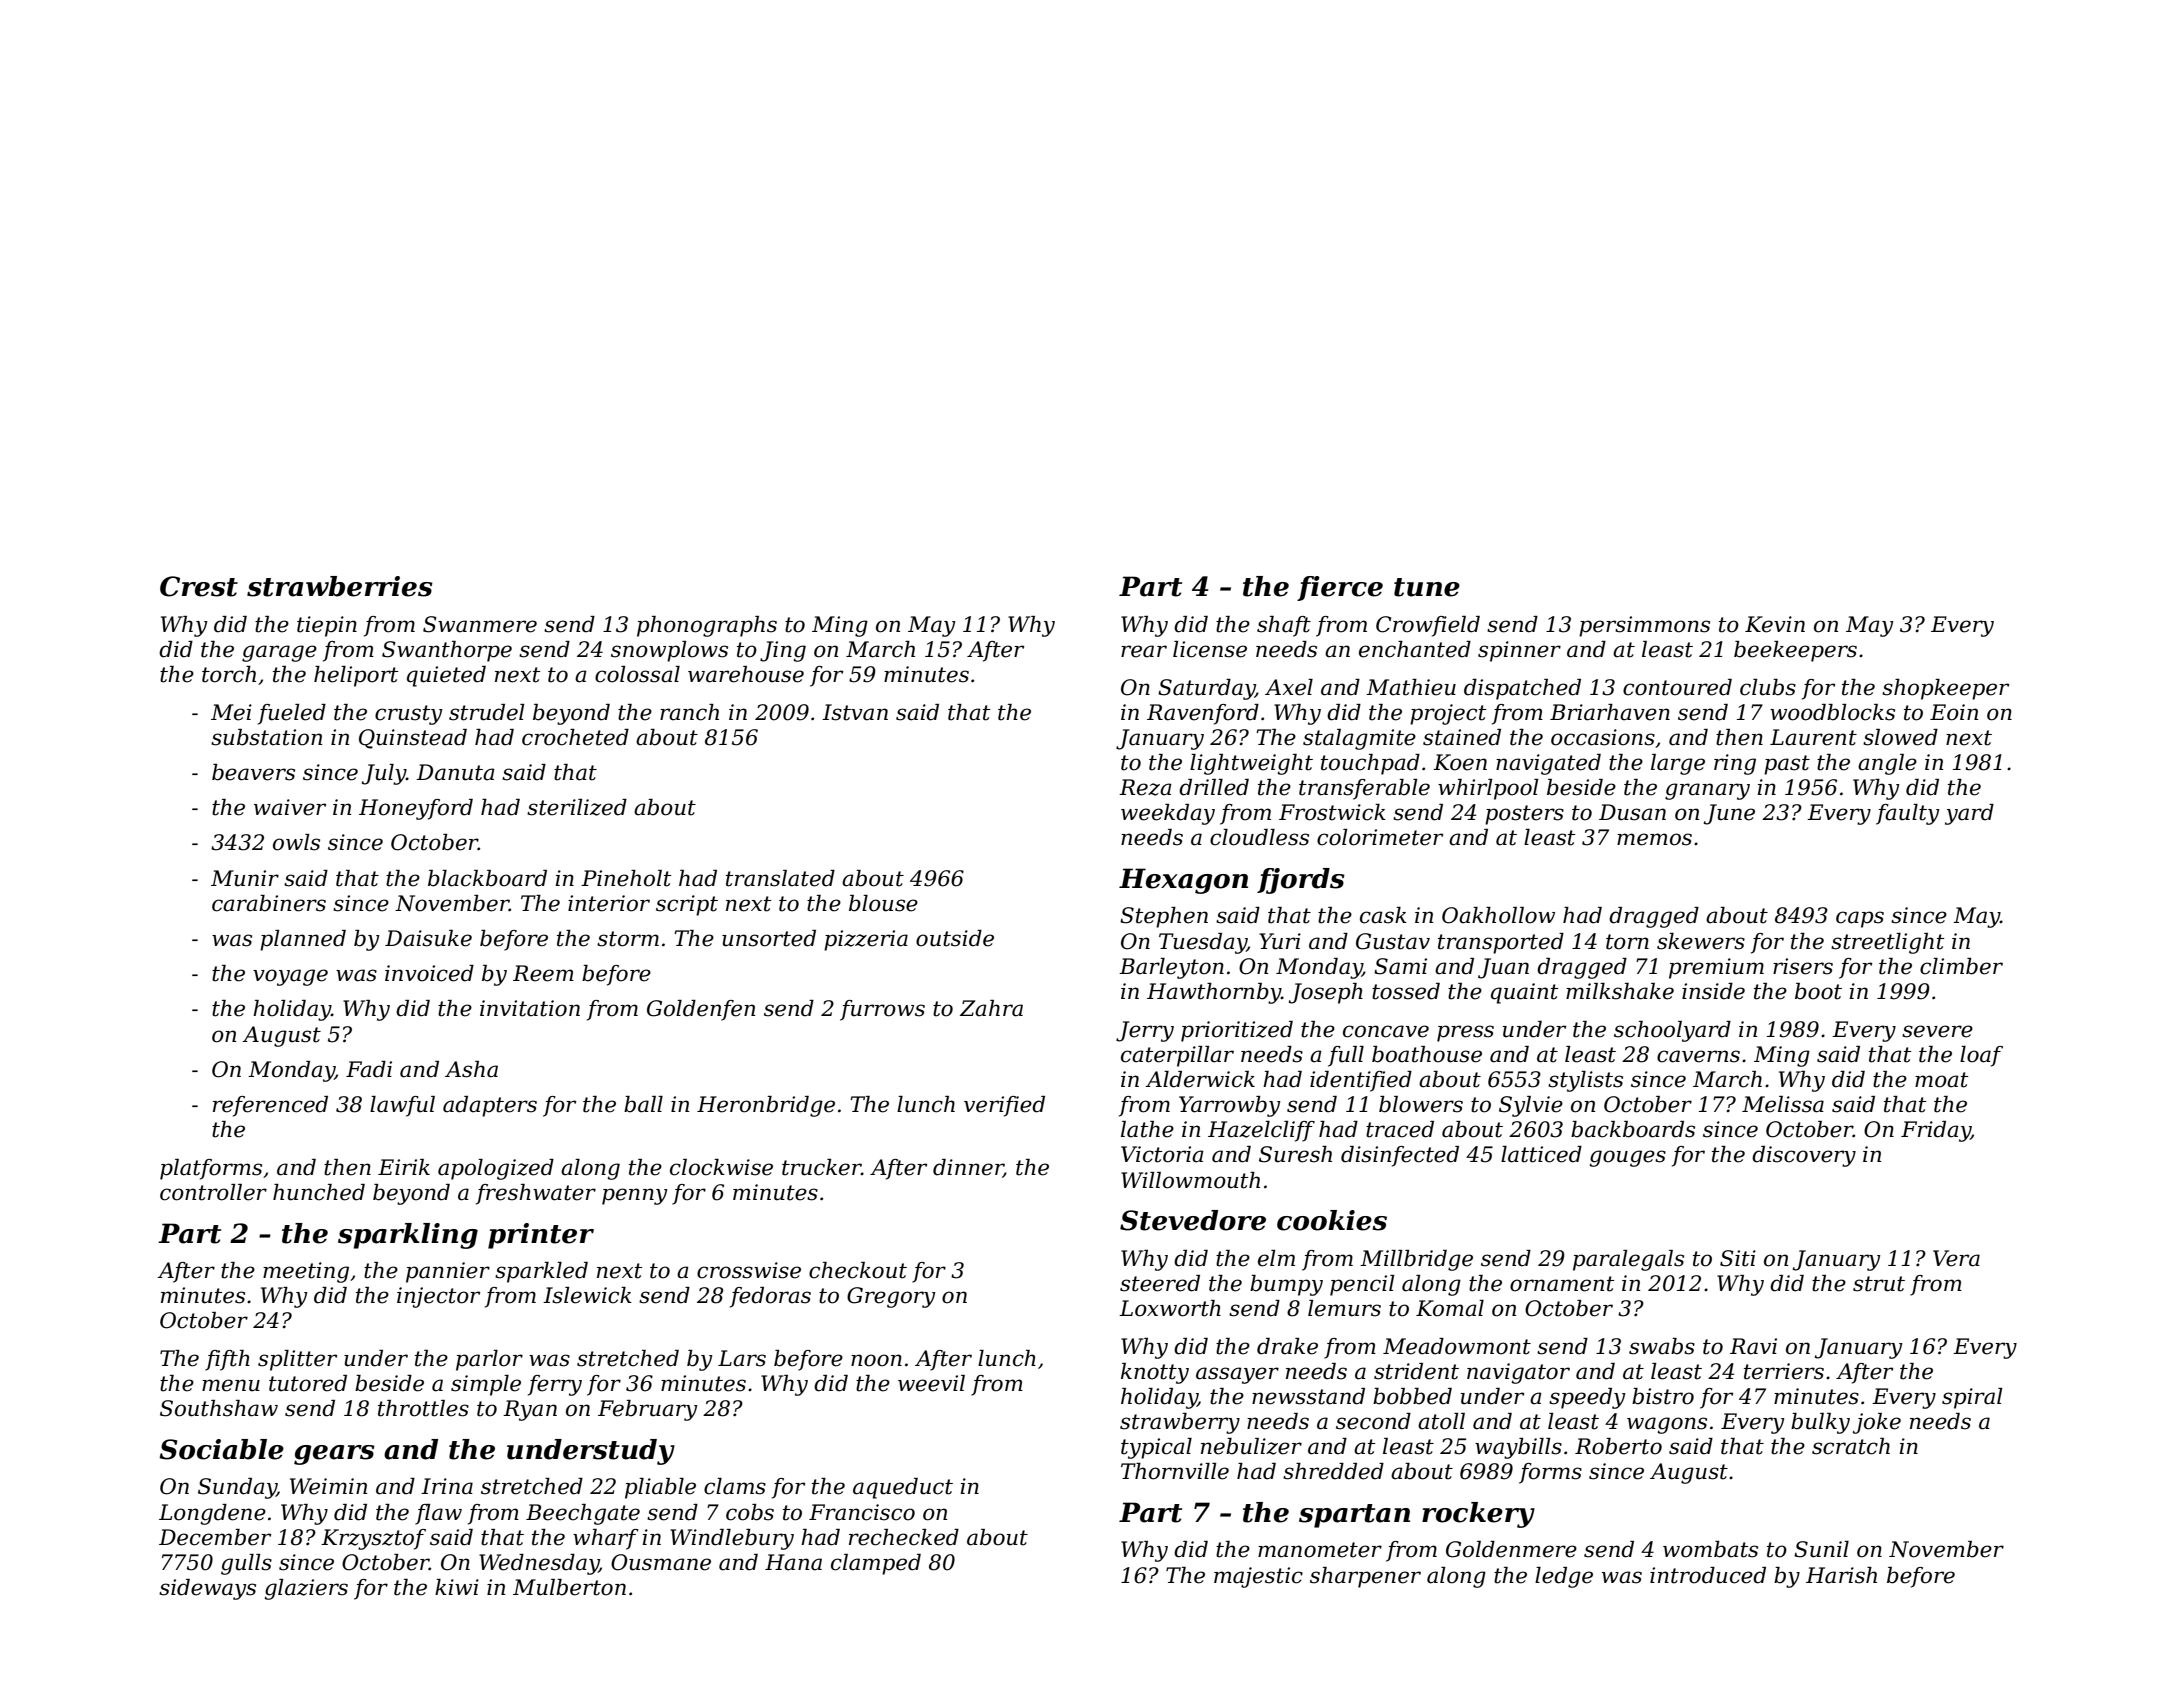 This page has height=1683, width=2178. What do you see at coordinates (266, 737) in the page?
I see `substation` at bounding box center [266, 737].
